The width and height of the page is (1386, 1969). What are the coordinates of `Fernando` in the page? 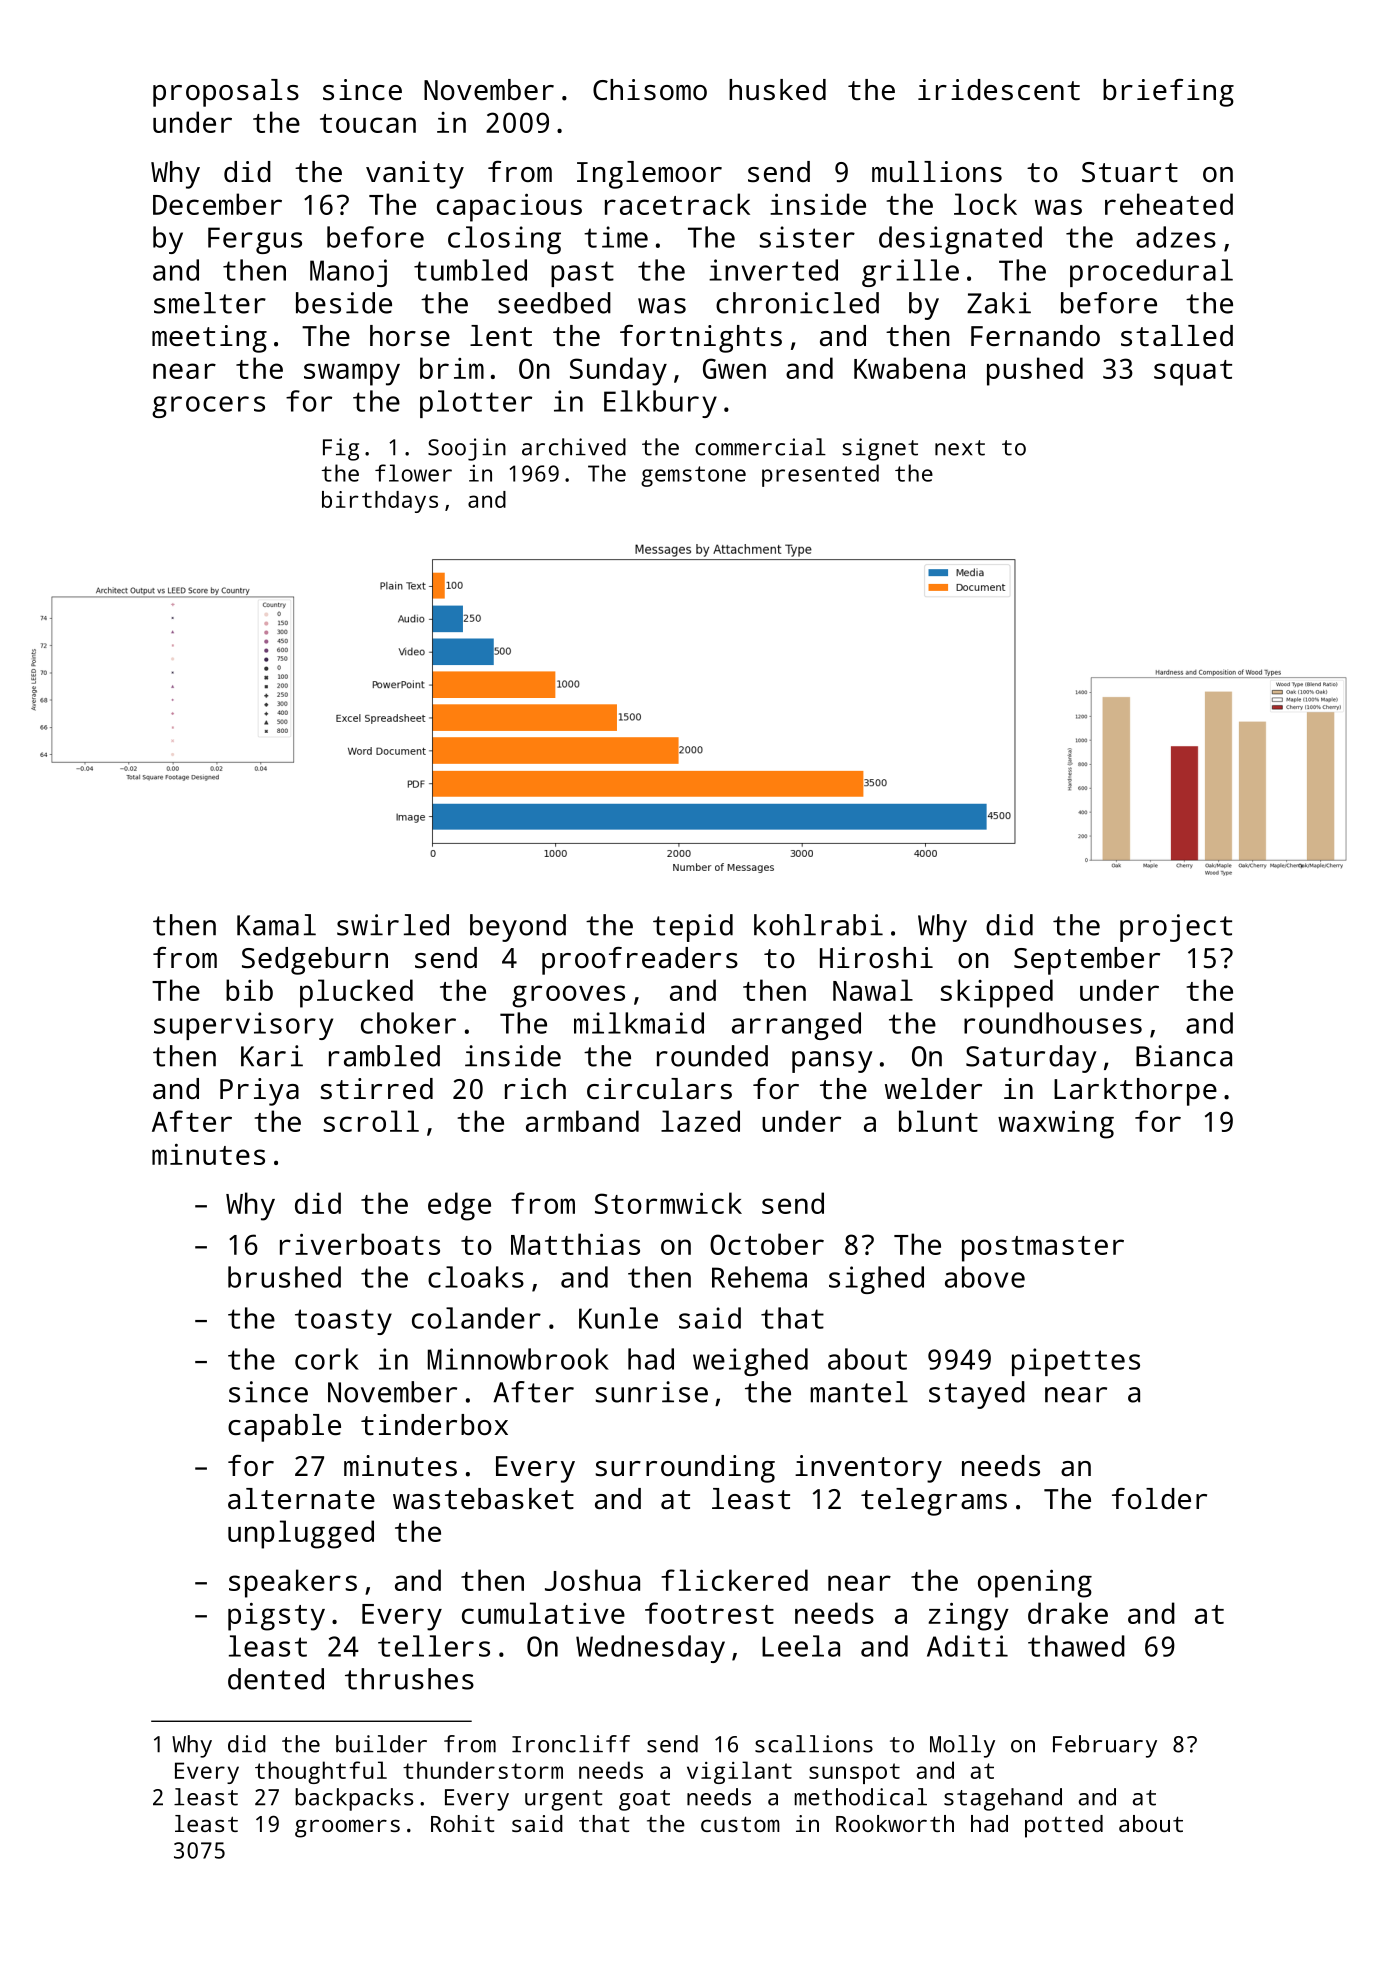 It's located at (1035, 335).
